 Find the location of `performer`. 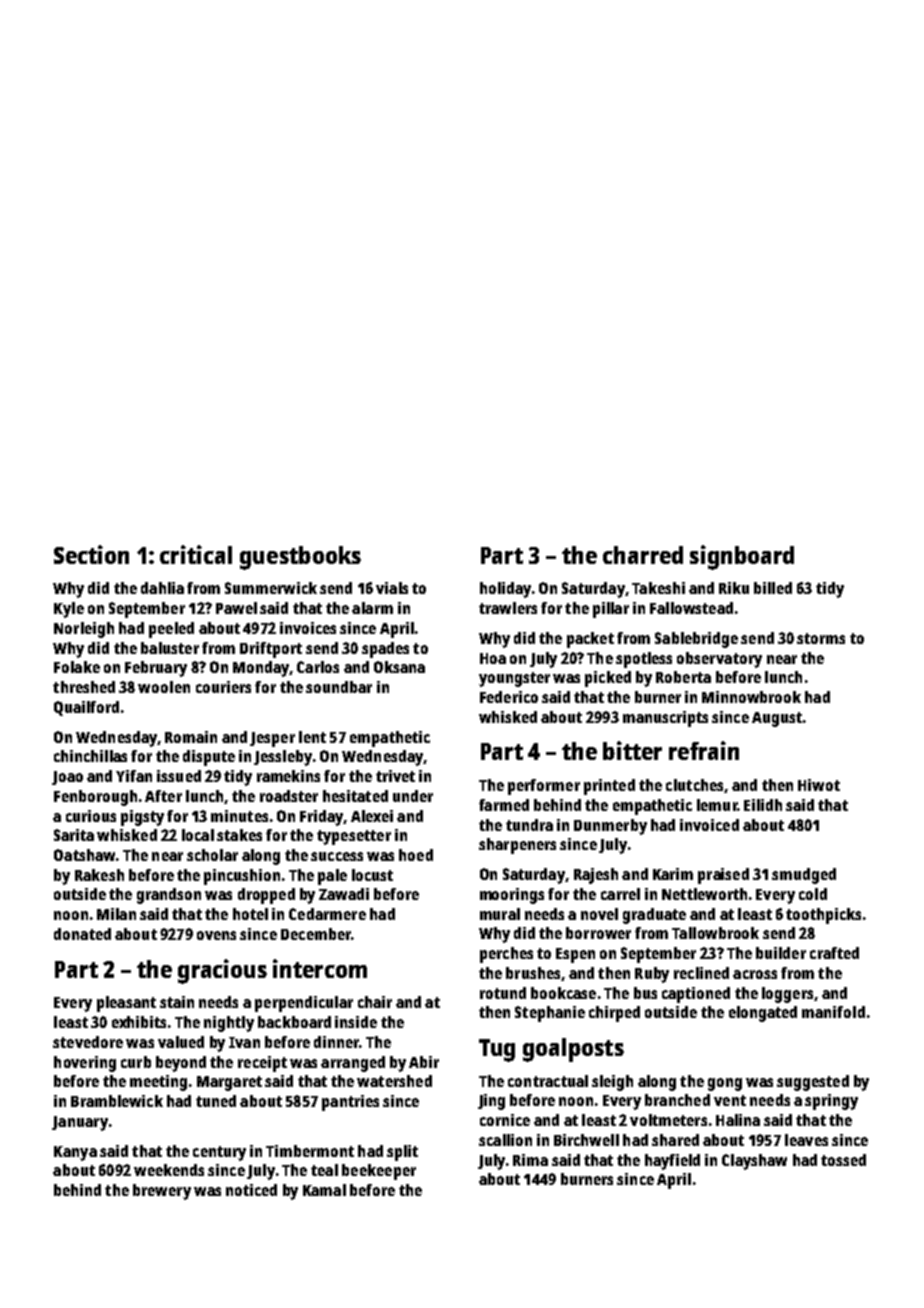

performer is located at coordinates (544, 787).
